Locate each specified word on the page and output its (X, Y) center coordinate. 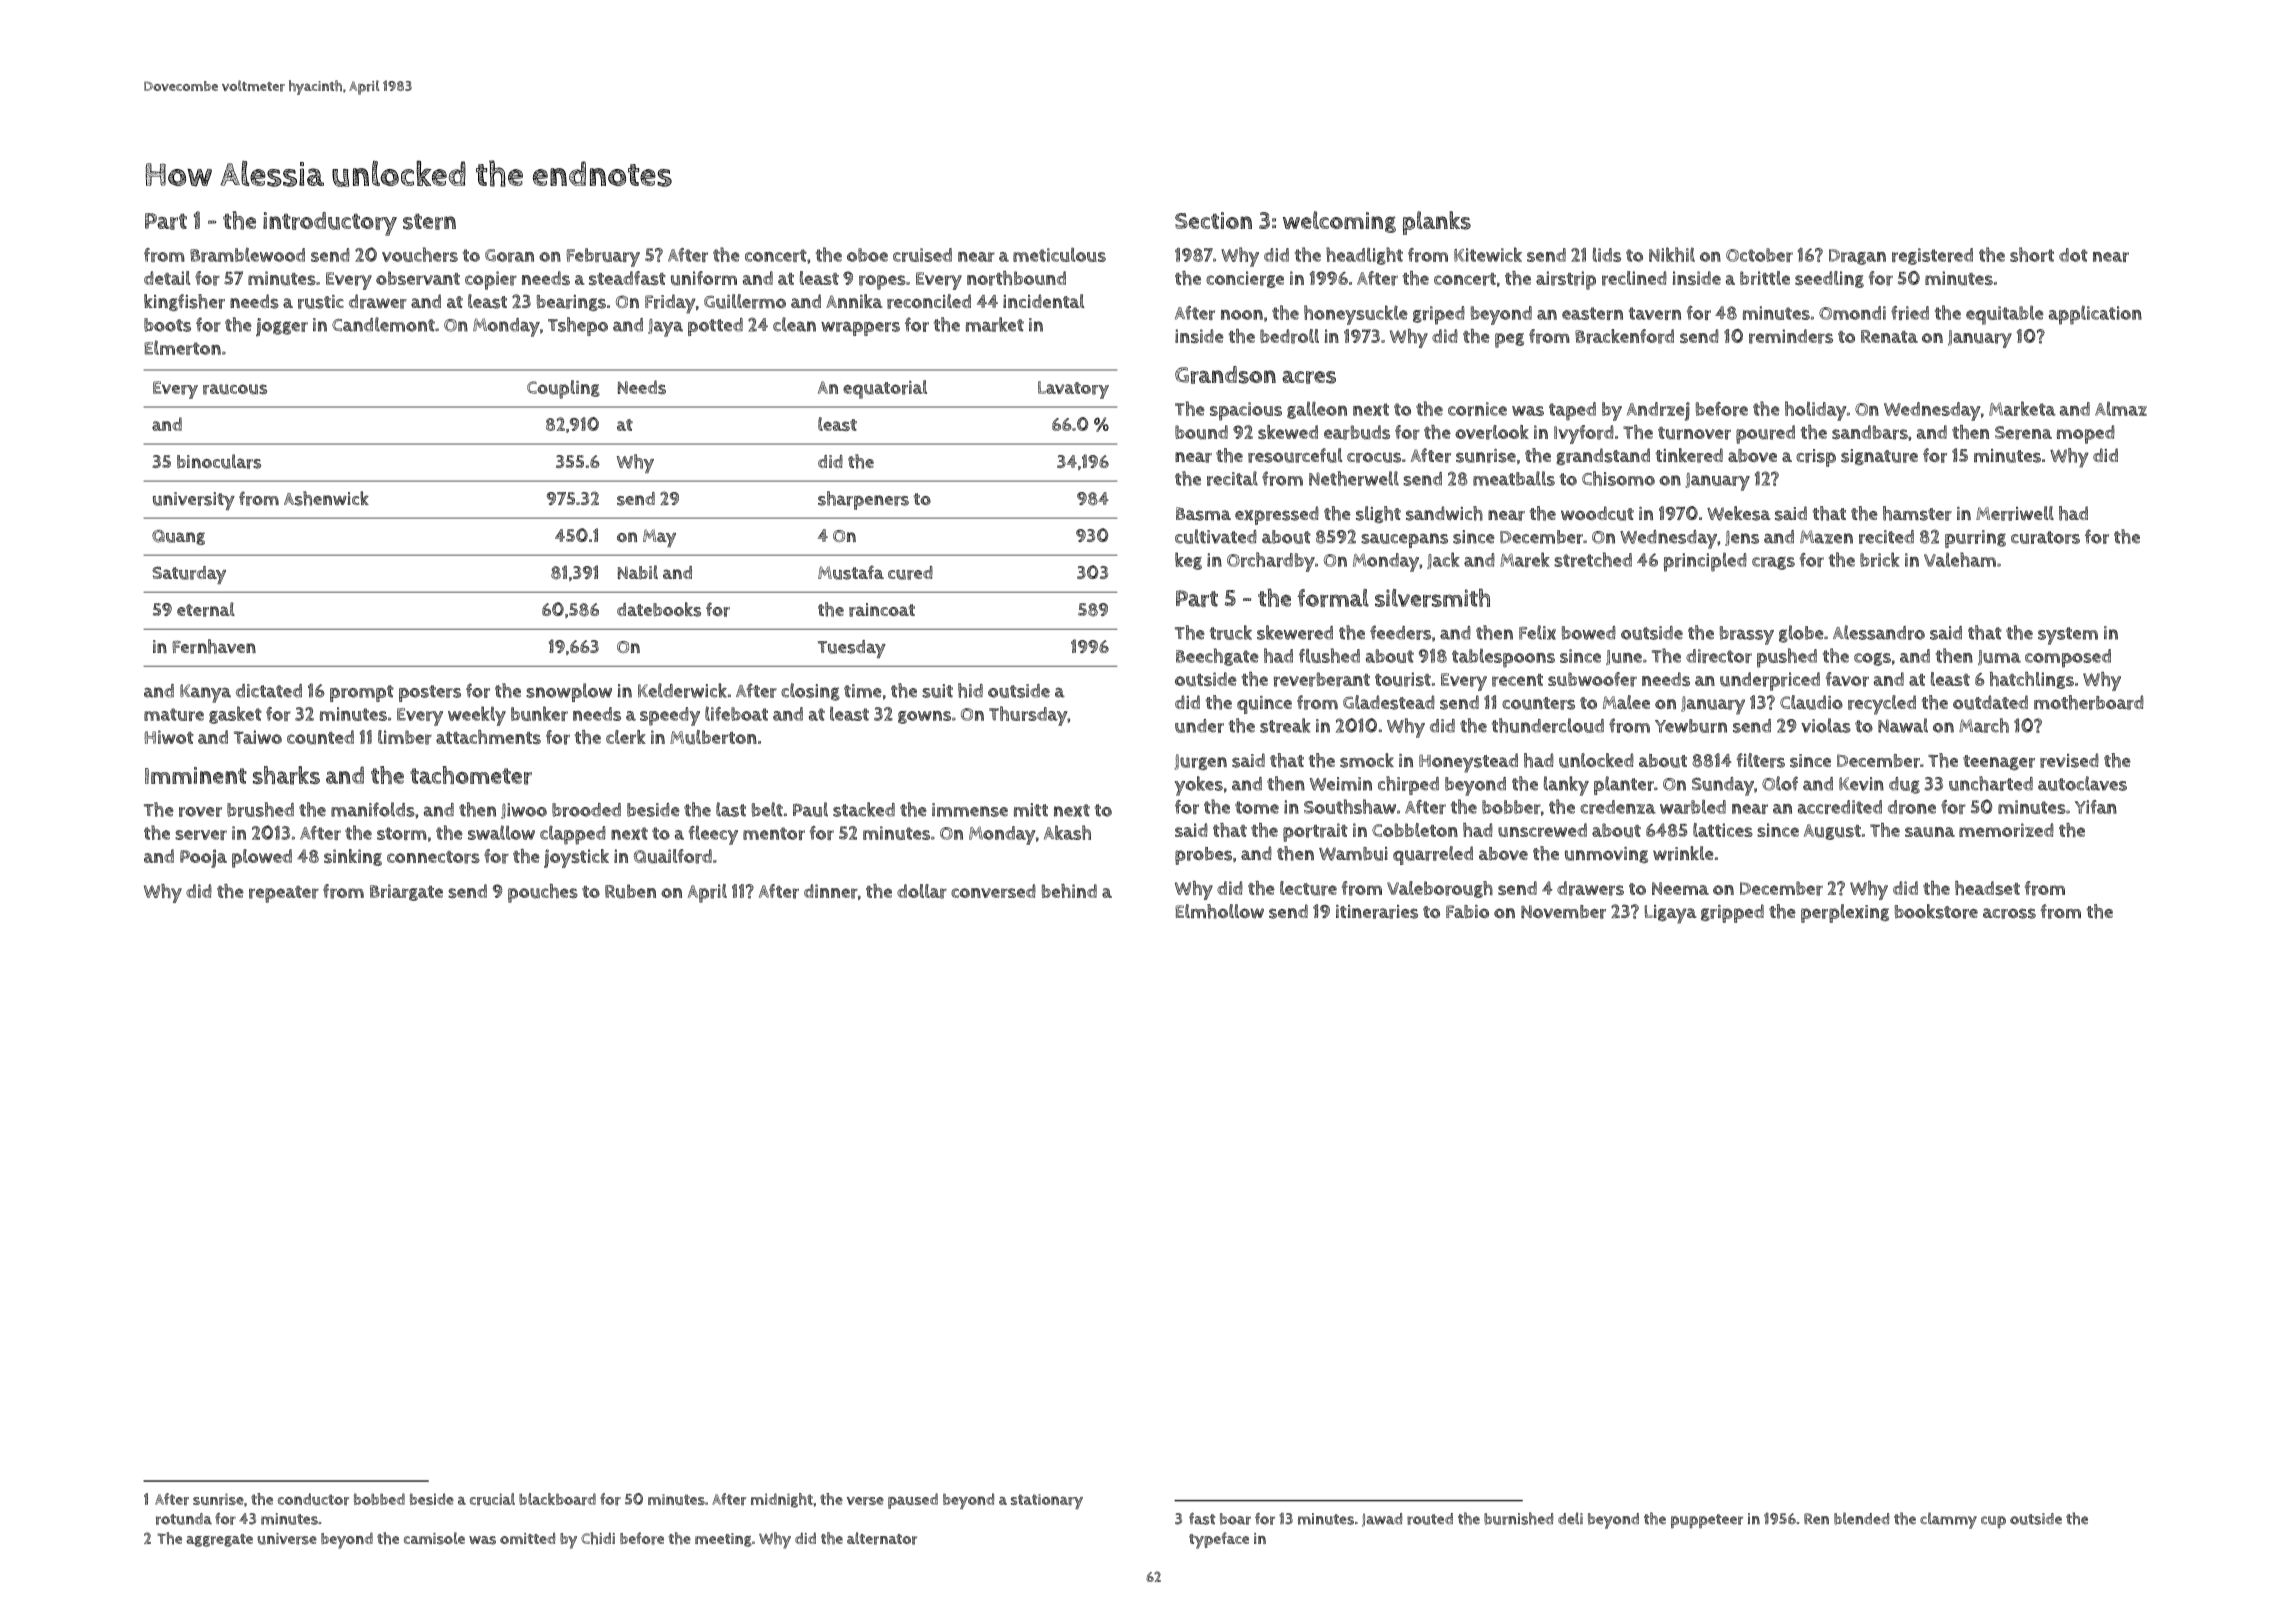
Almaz (2121, 409)
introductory (330, 224)
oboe (867, 255)
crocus (1374, 457)
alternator (882, 1538)
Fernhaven (214, 646)
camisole (434, 1538)
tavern (1655, 313)
